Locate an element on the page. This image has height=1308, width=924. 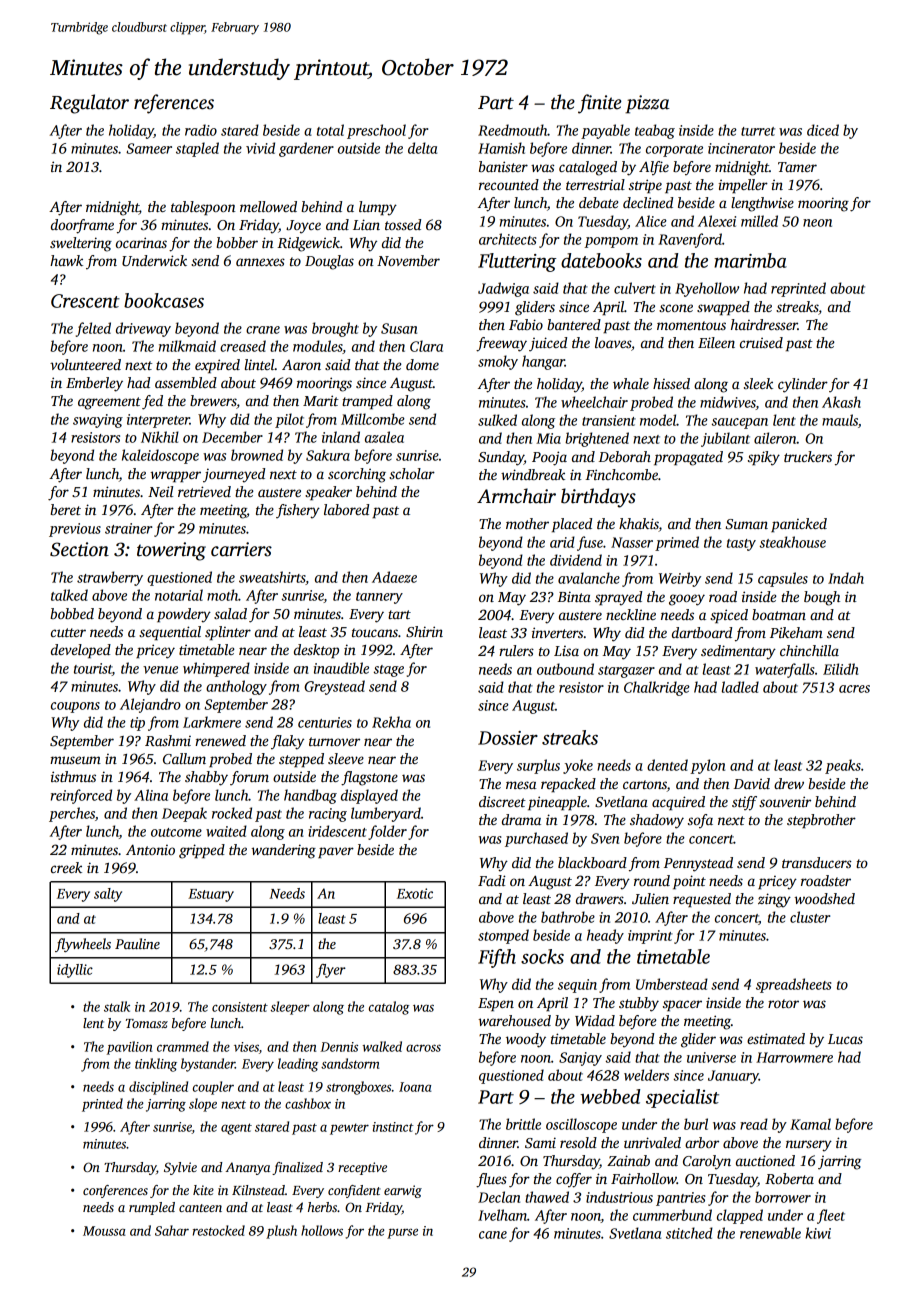
Lian is located at coordinates (366, 224).
